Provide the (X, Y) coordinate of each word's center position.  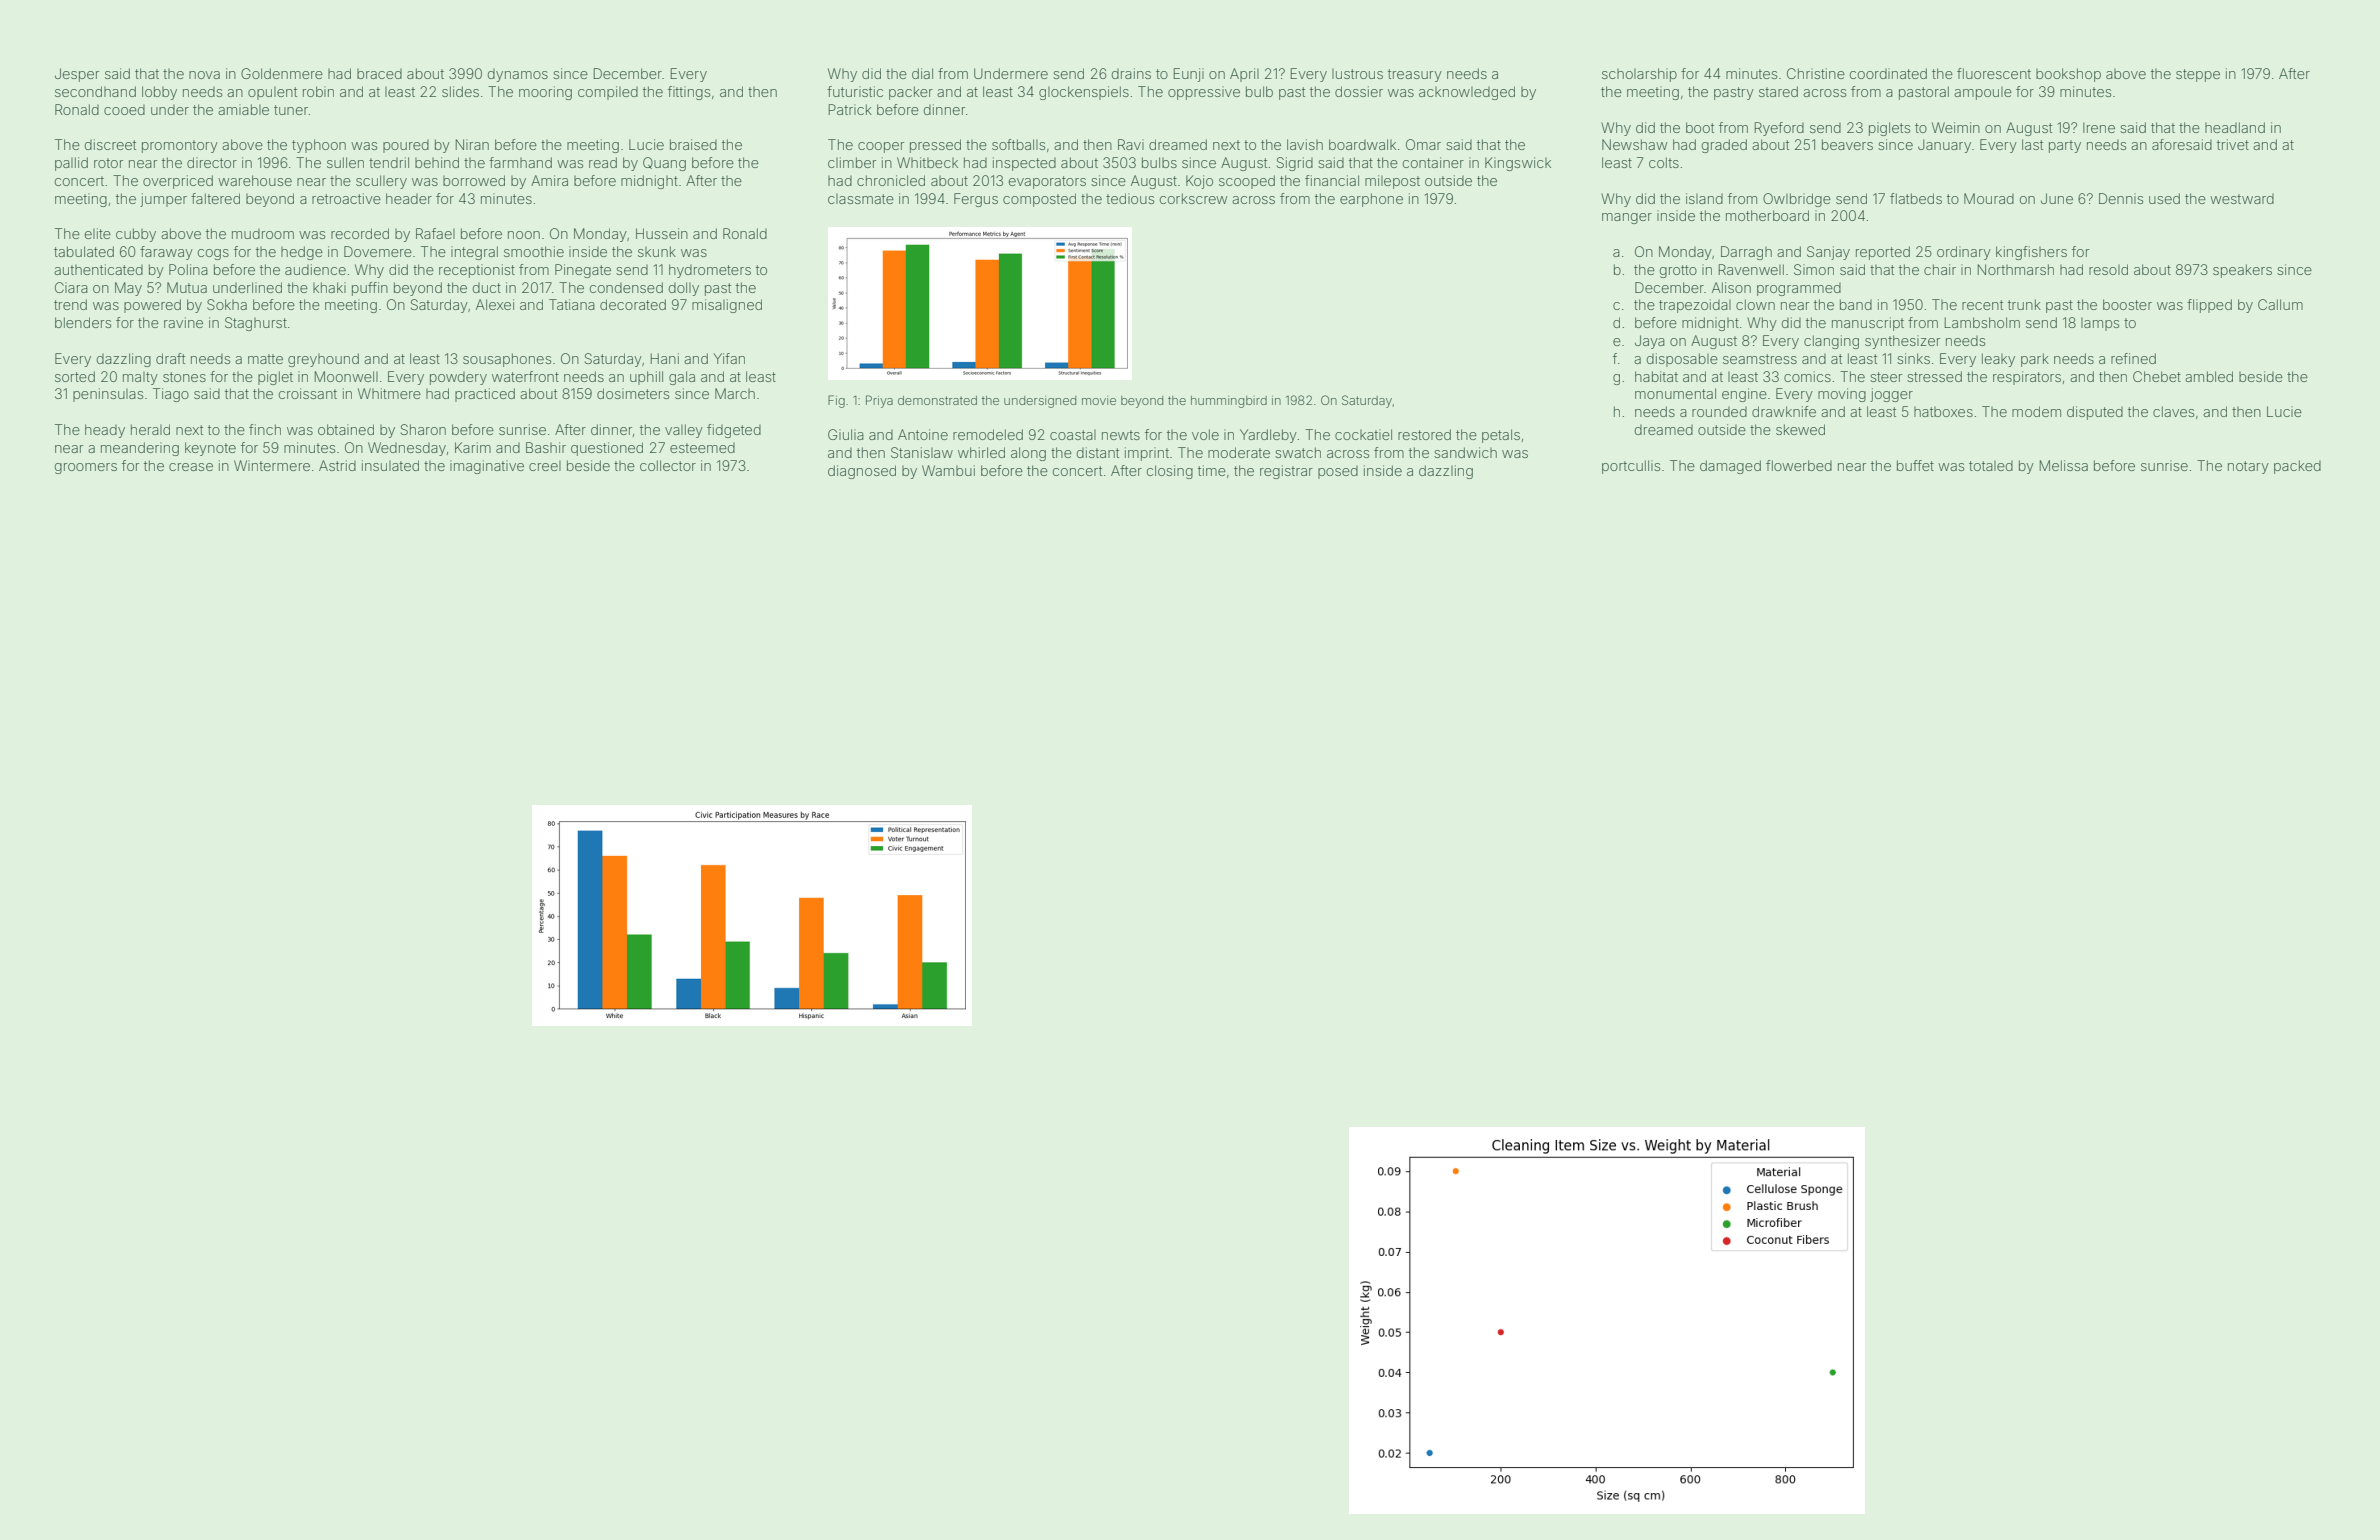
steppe (2198, 75)
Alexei (495, 304)
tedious (1130, 198)
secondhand (95, 91)
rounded (1719, 412)
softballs (1018, 144)
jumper (163, 200)
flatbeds (1916, 198)
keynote (210, 449)
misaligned (727, 306)
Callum (2280, 304)
